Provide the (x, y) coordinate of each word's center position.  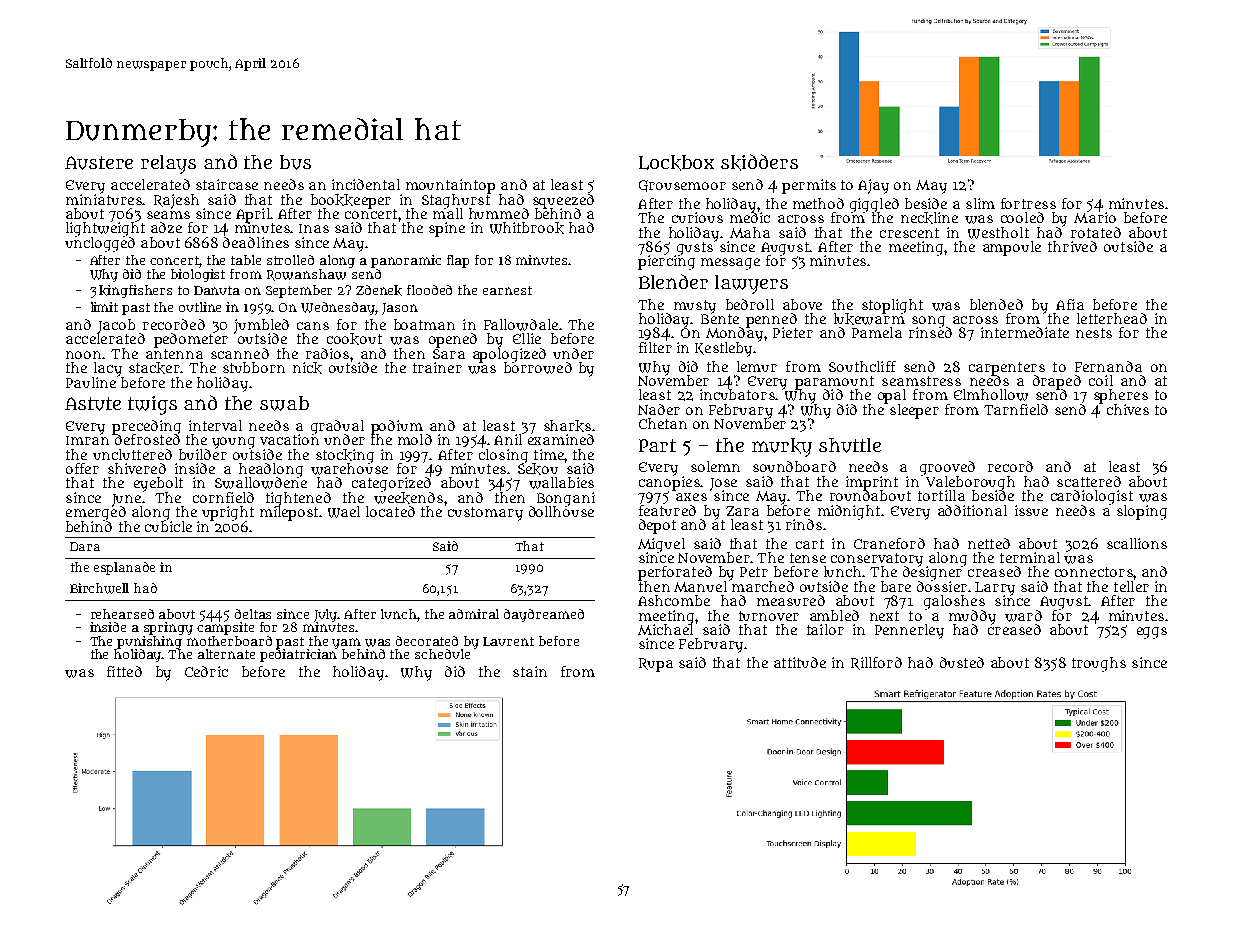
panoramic (406, 261)
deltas (253, 614)
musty (695, 306)
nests (1094, 333)
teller (1131, 586)
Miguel (661, 545)
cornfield (223, 497)
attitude (800, 662)
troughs (1099, 664)
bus (295, 162)
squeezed (563, 201)
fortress (1028, 203)
